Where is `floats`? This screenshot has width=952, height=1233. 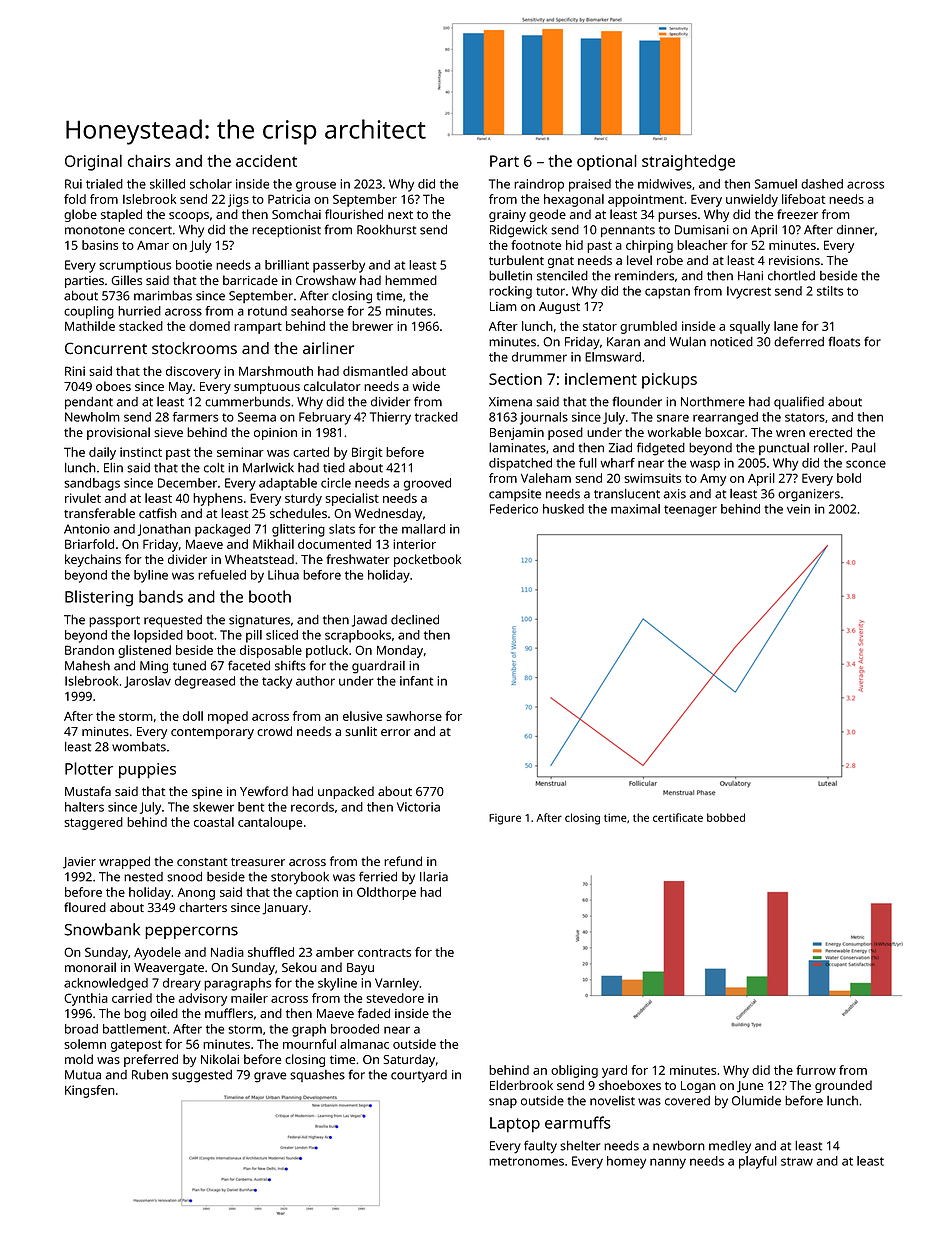 floats is located at coordinates (844, 341).
